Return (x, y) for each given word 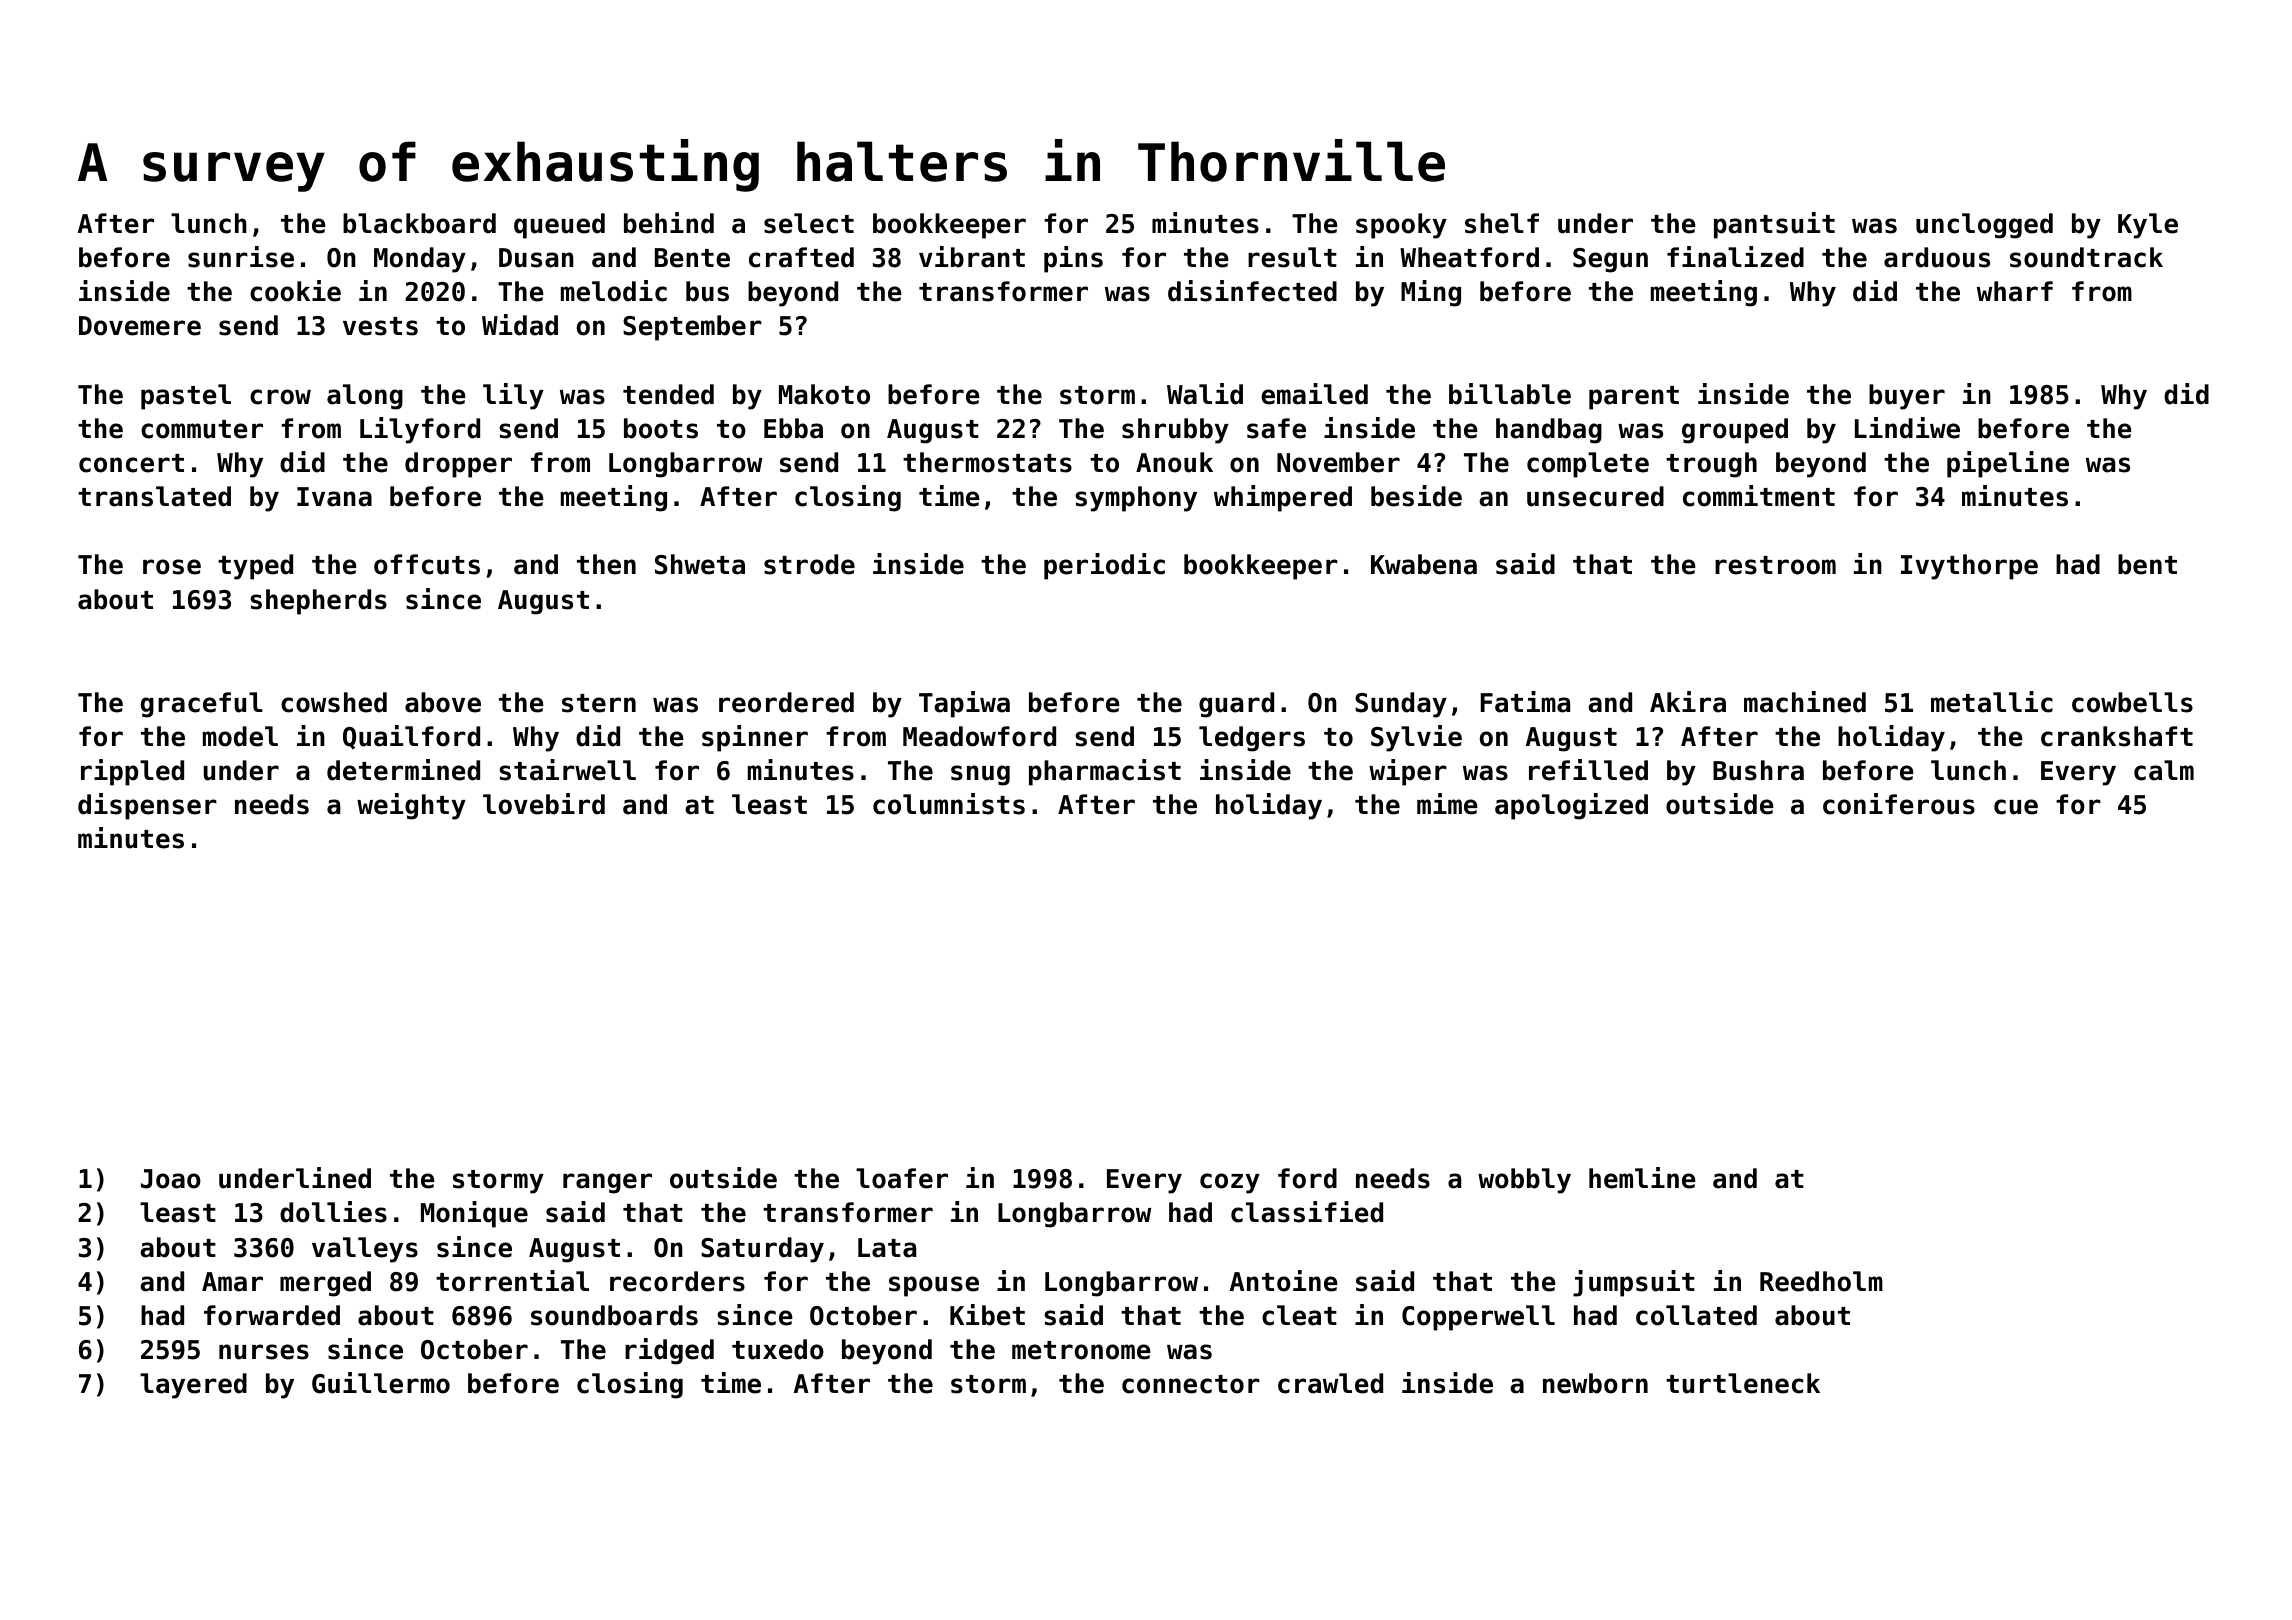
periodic (1104, 566)
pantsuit (1774, 225)
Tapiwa (964, 704)
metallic (1992, 702)
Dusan (536, 258)
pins (1073, 259)
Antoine (1284, 1281)
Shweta (700, 564)
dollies (333, 1212)
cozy (1230, 1183)
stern (599, 703)
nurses (264, 1352)
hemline (1642, 1178)
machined (1805, 702)
